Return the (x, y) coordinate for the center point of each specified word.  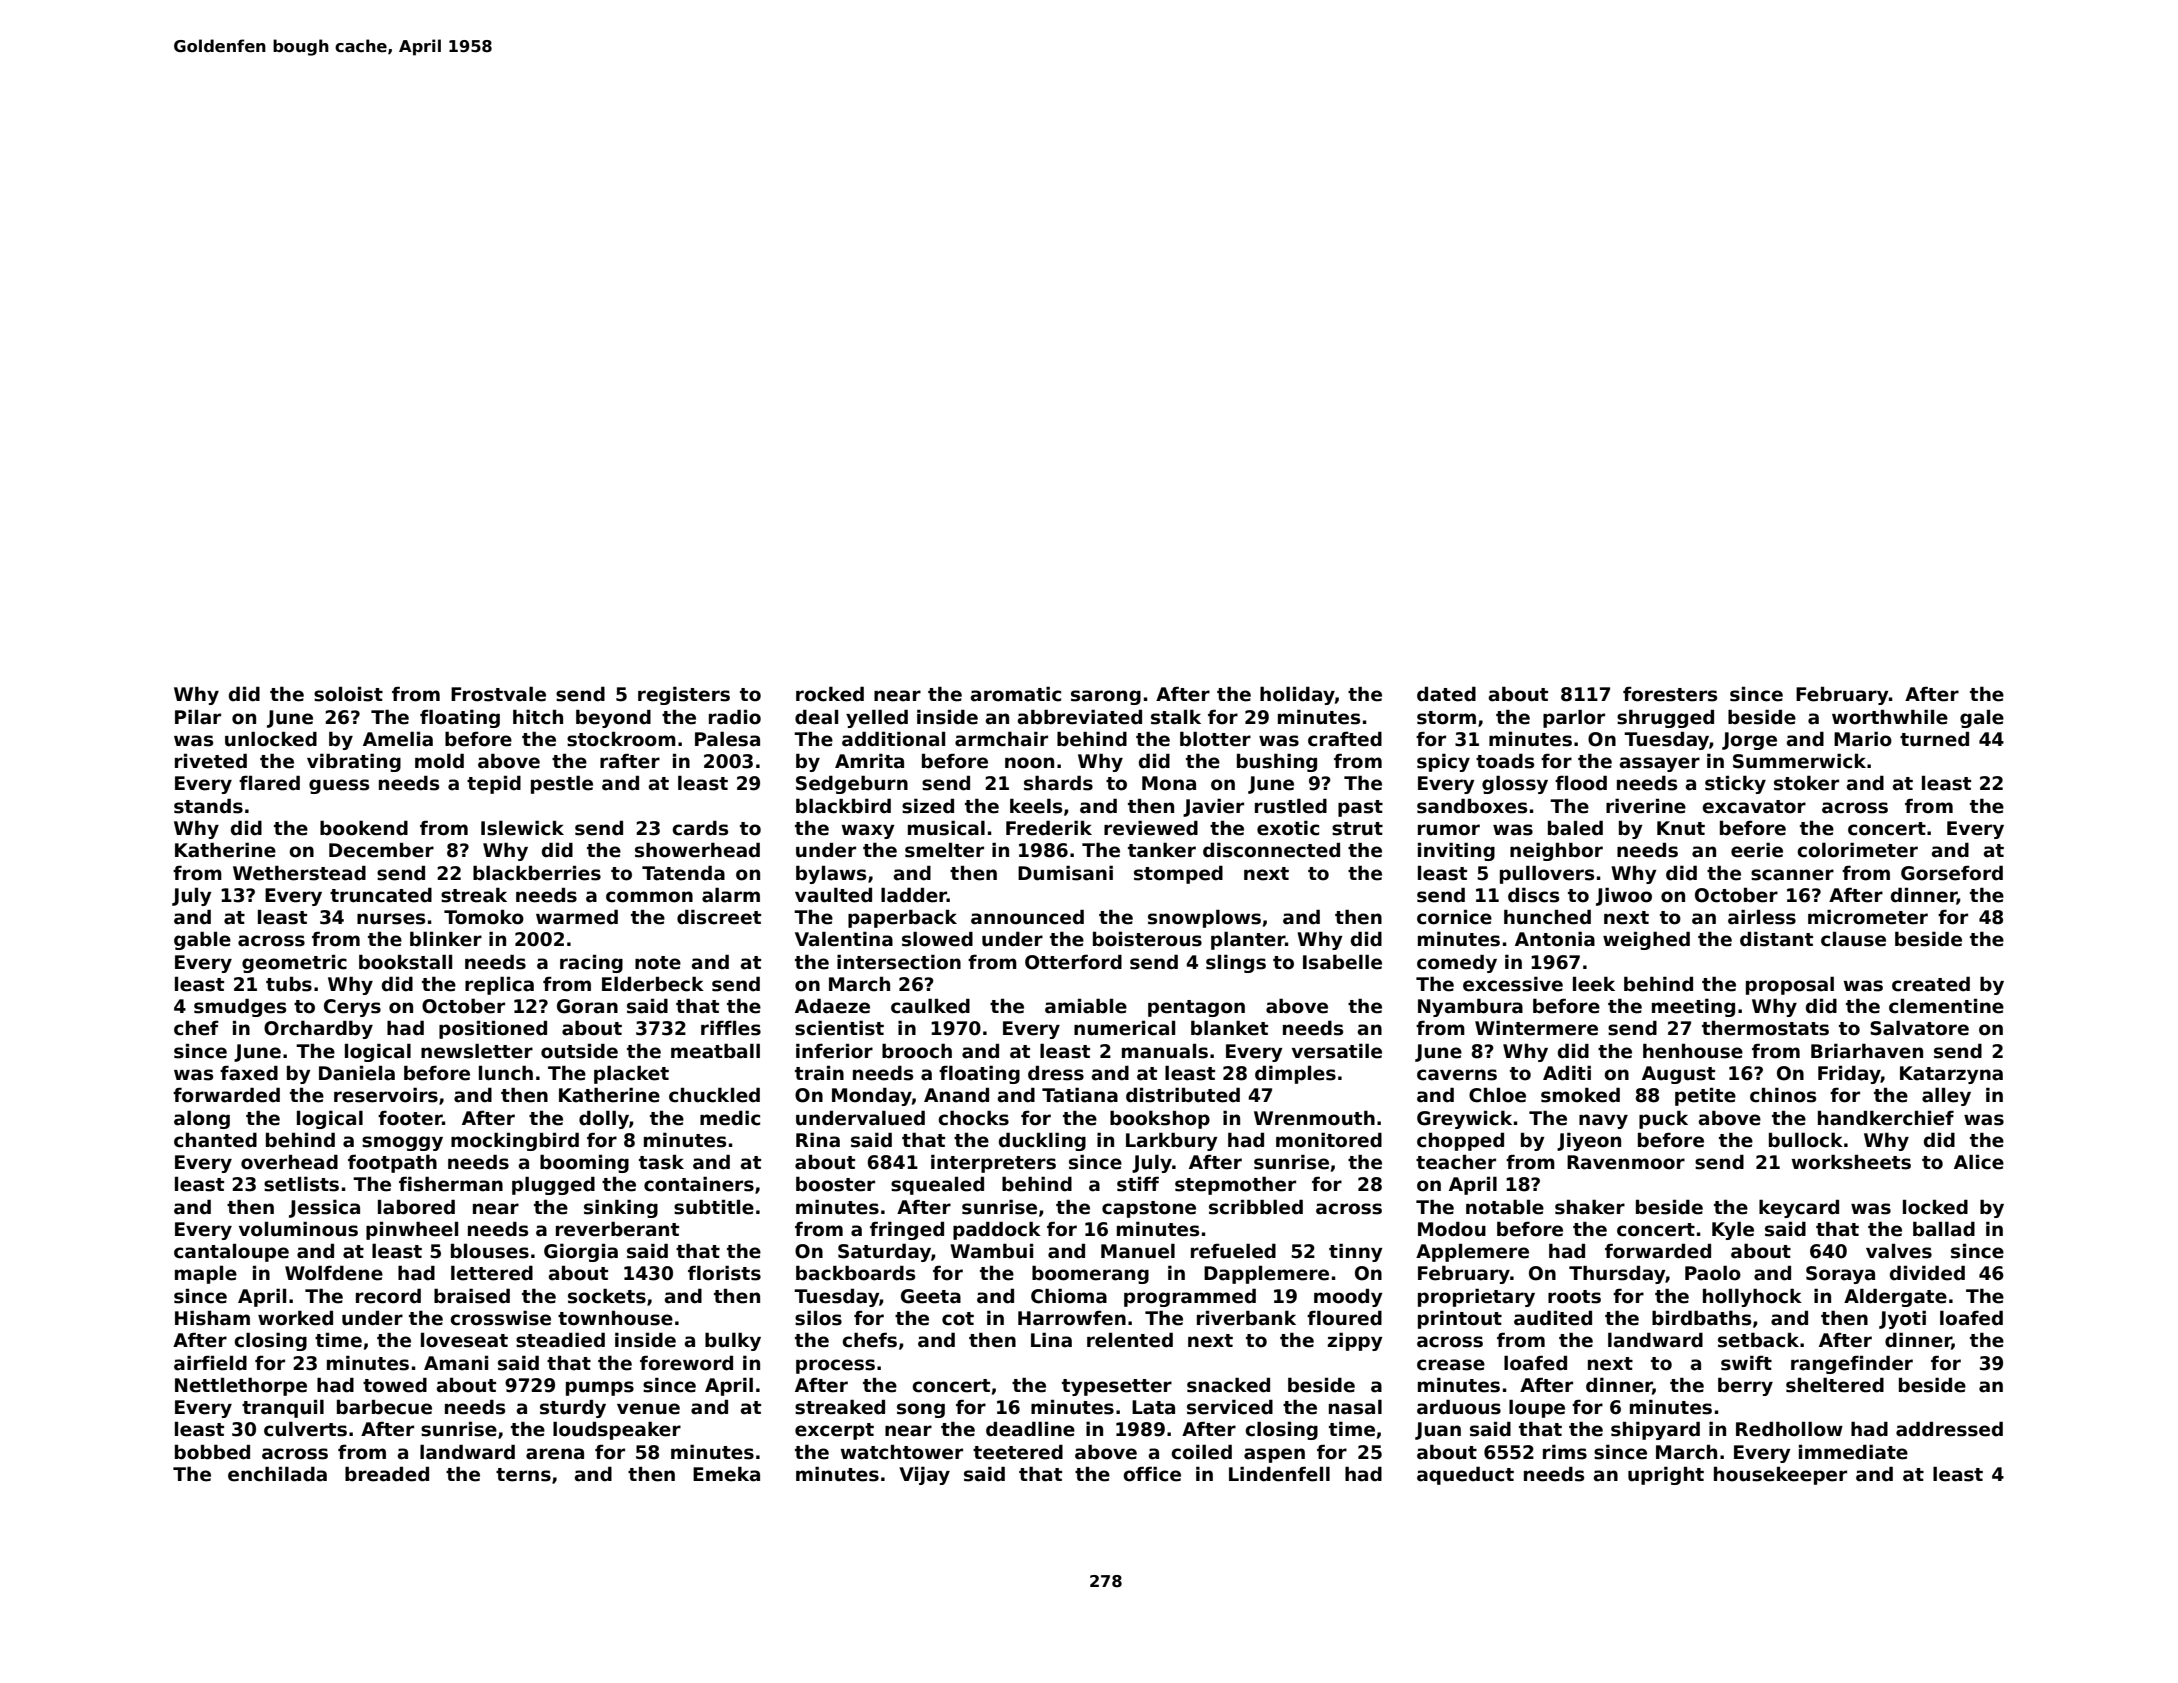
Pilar (198, 717)
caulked (930, 1006)
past (1360, 808)
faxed (249, 1073)
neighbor (1556, 851)
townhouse (615, 1318)
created (1931, 984)
